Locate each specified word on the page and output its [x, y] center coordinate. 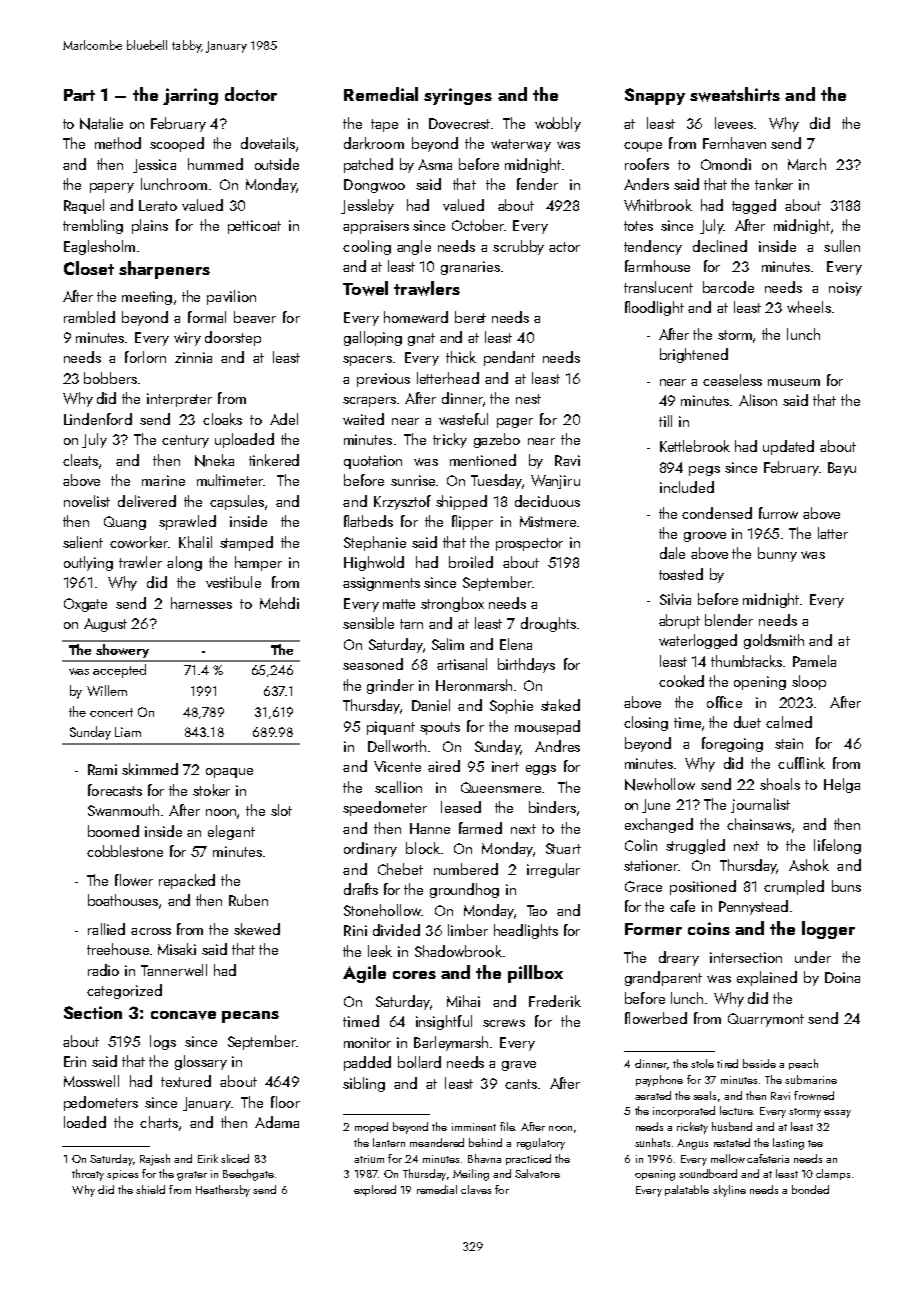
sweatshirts [735, 94]
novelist [87, 501]
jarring [190, 96]
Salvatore [537, 1173]
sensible [368, 623]
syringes [458, 96]
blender [729, 620]
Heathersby [223, 1191]
